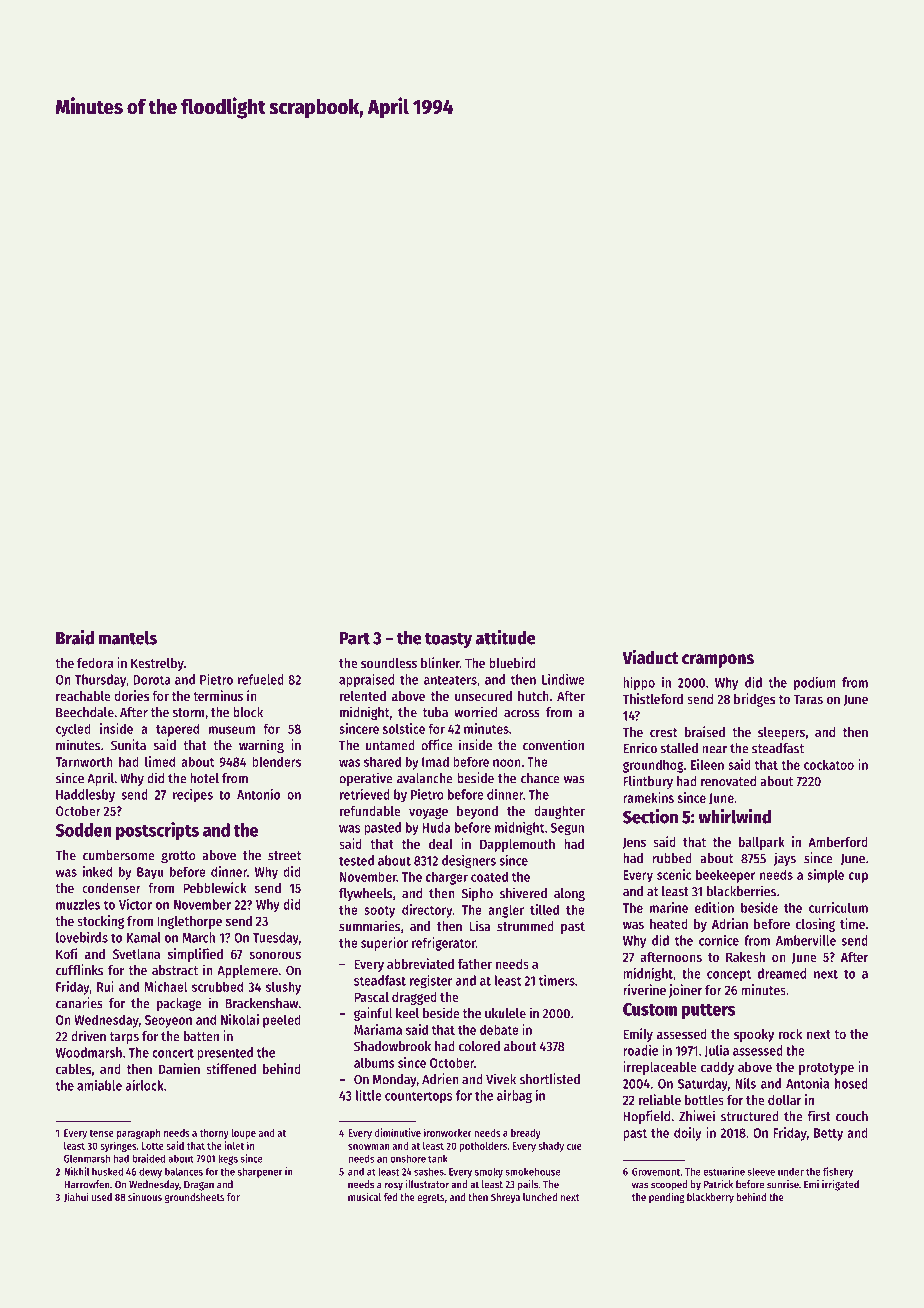  What do you see at coordinates (475, 964) in the screenshot?
I see `father` at bounding box center [475, 964].
